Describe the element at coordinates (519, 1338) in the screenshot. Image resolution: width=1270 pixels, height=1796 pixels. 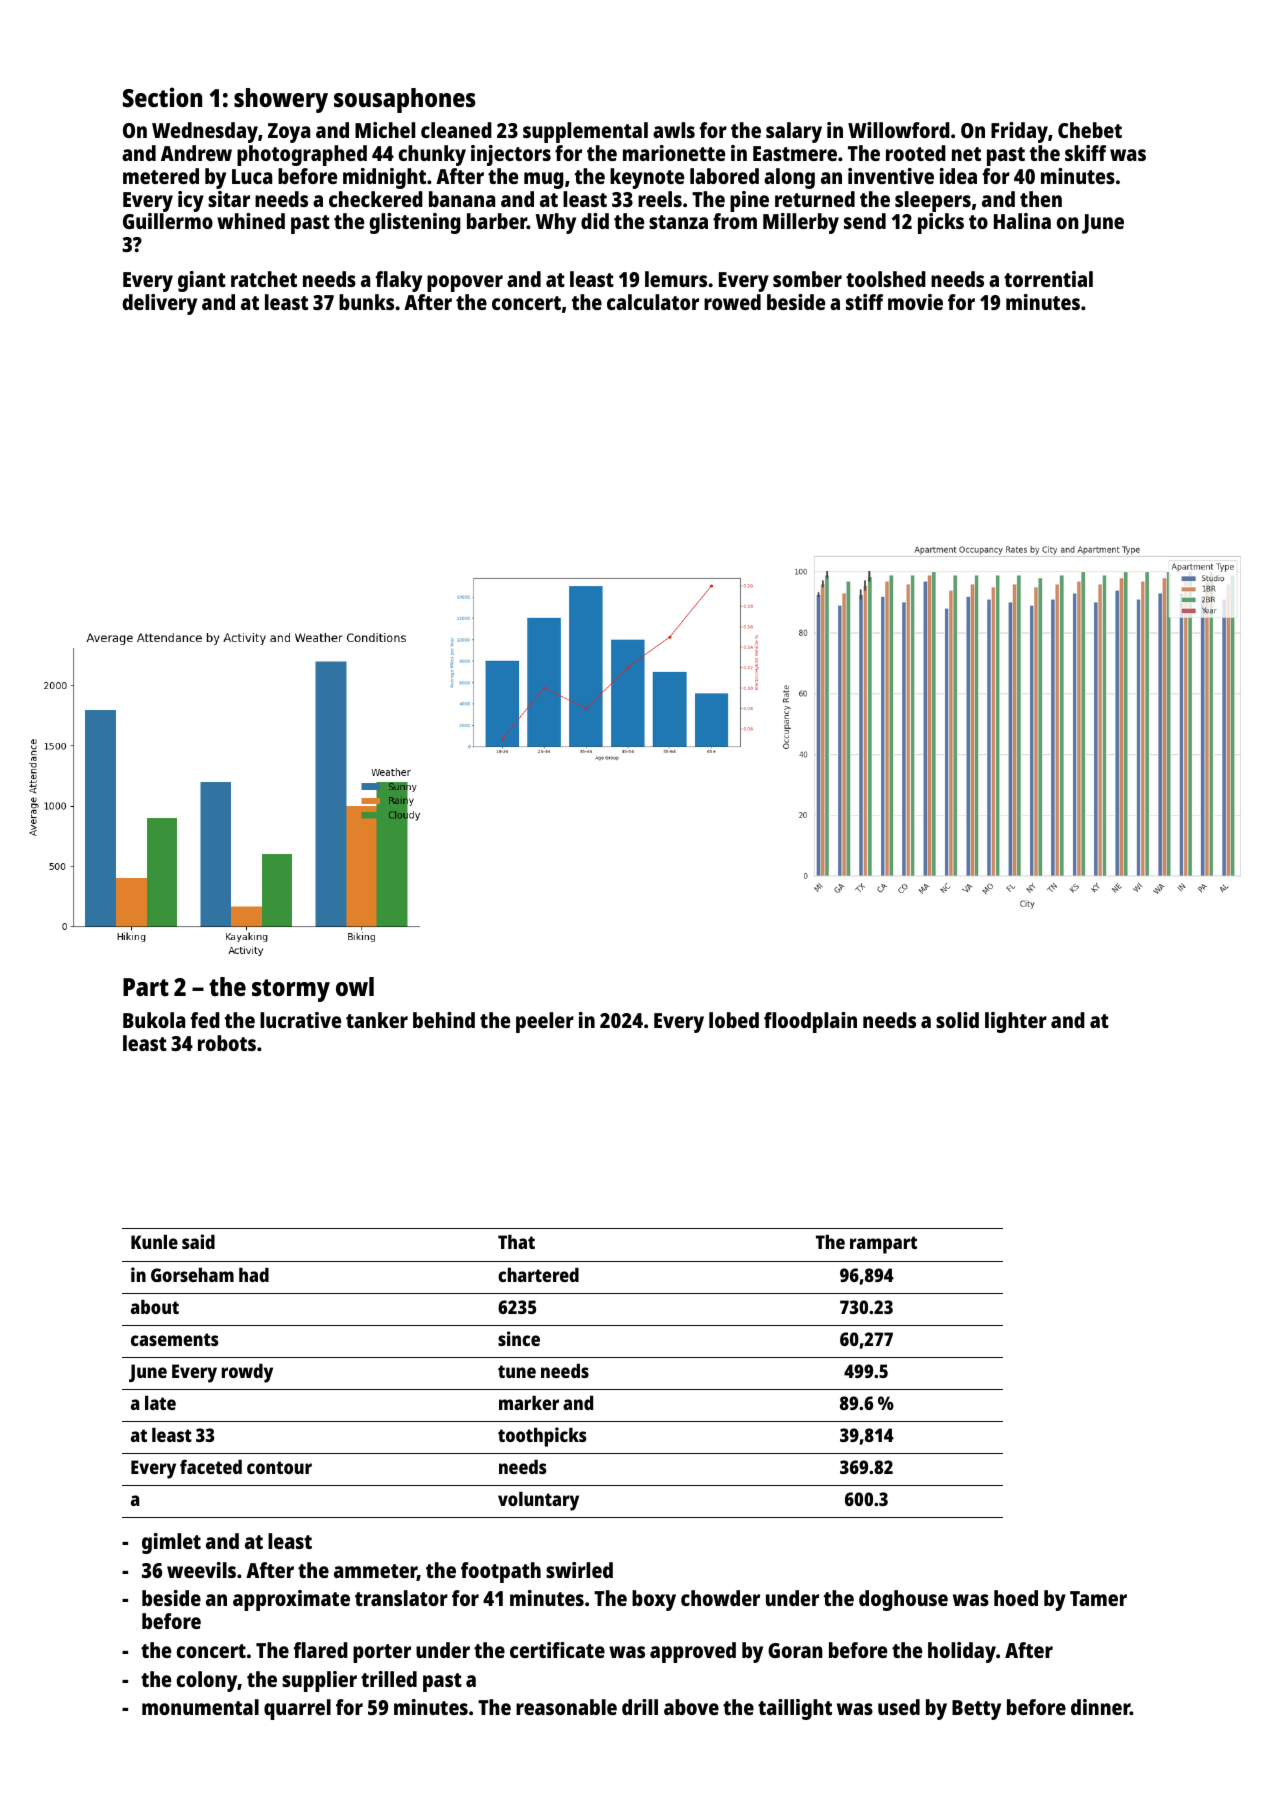
I see `since` at that location.
